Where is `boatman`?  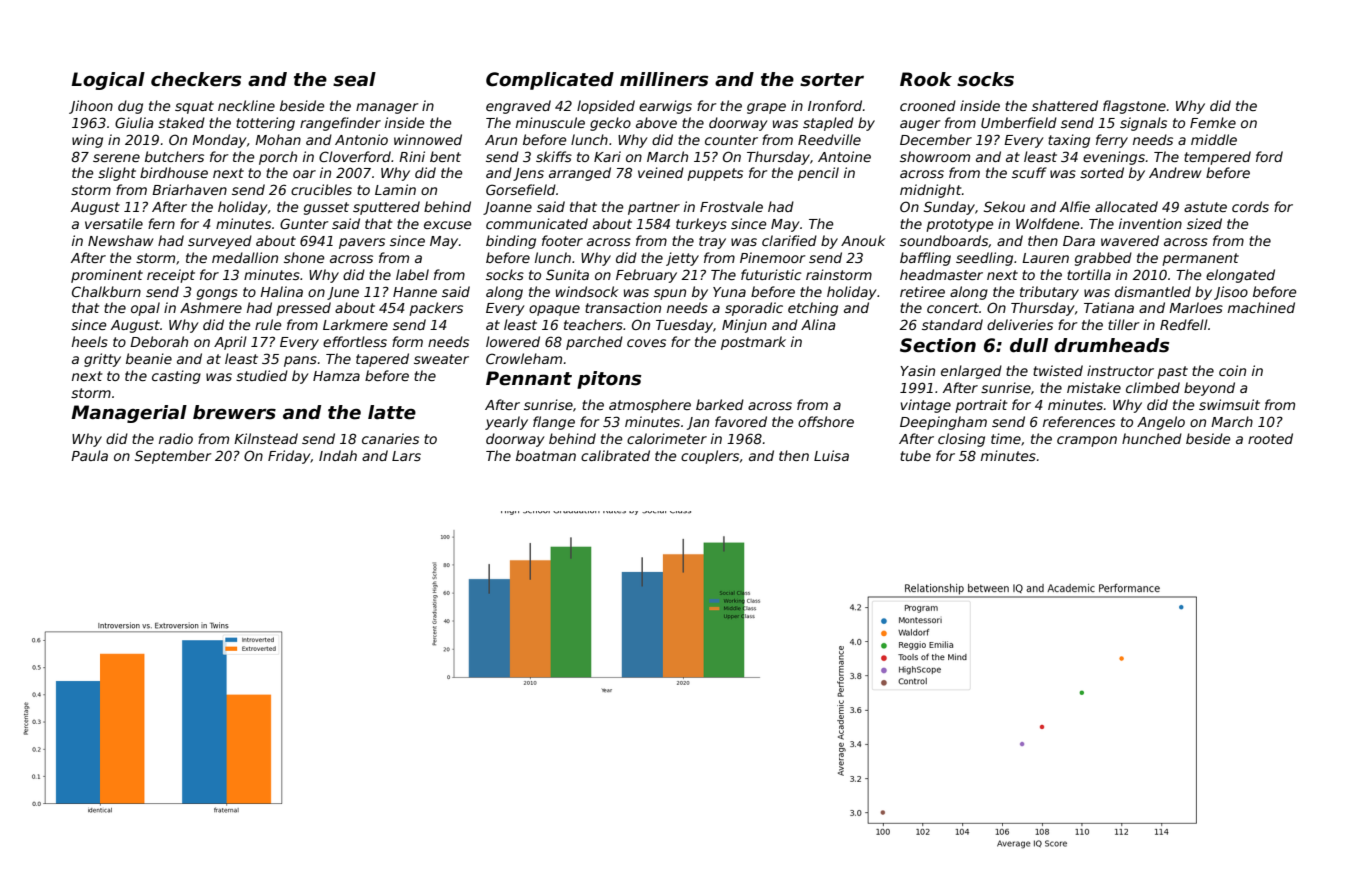 boatman is located at coordinates (546, 455).
